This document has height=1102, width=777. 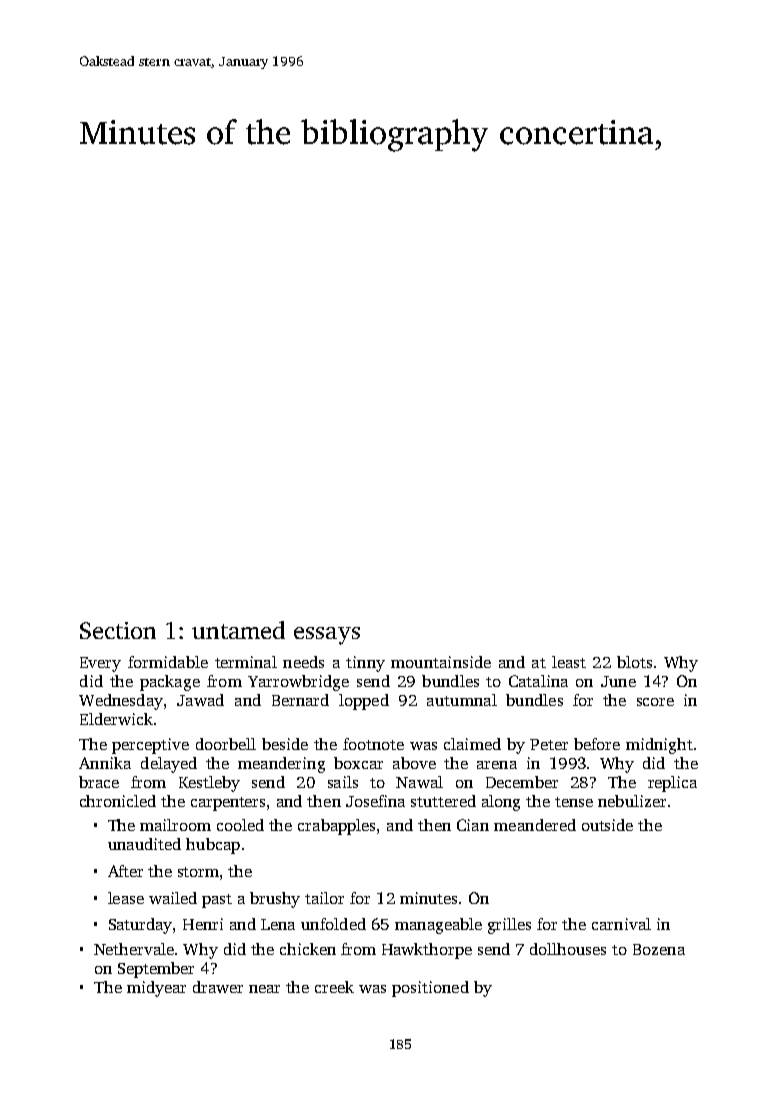 I want to click on score, so click(x=655, y=702).
